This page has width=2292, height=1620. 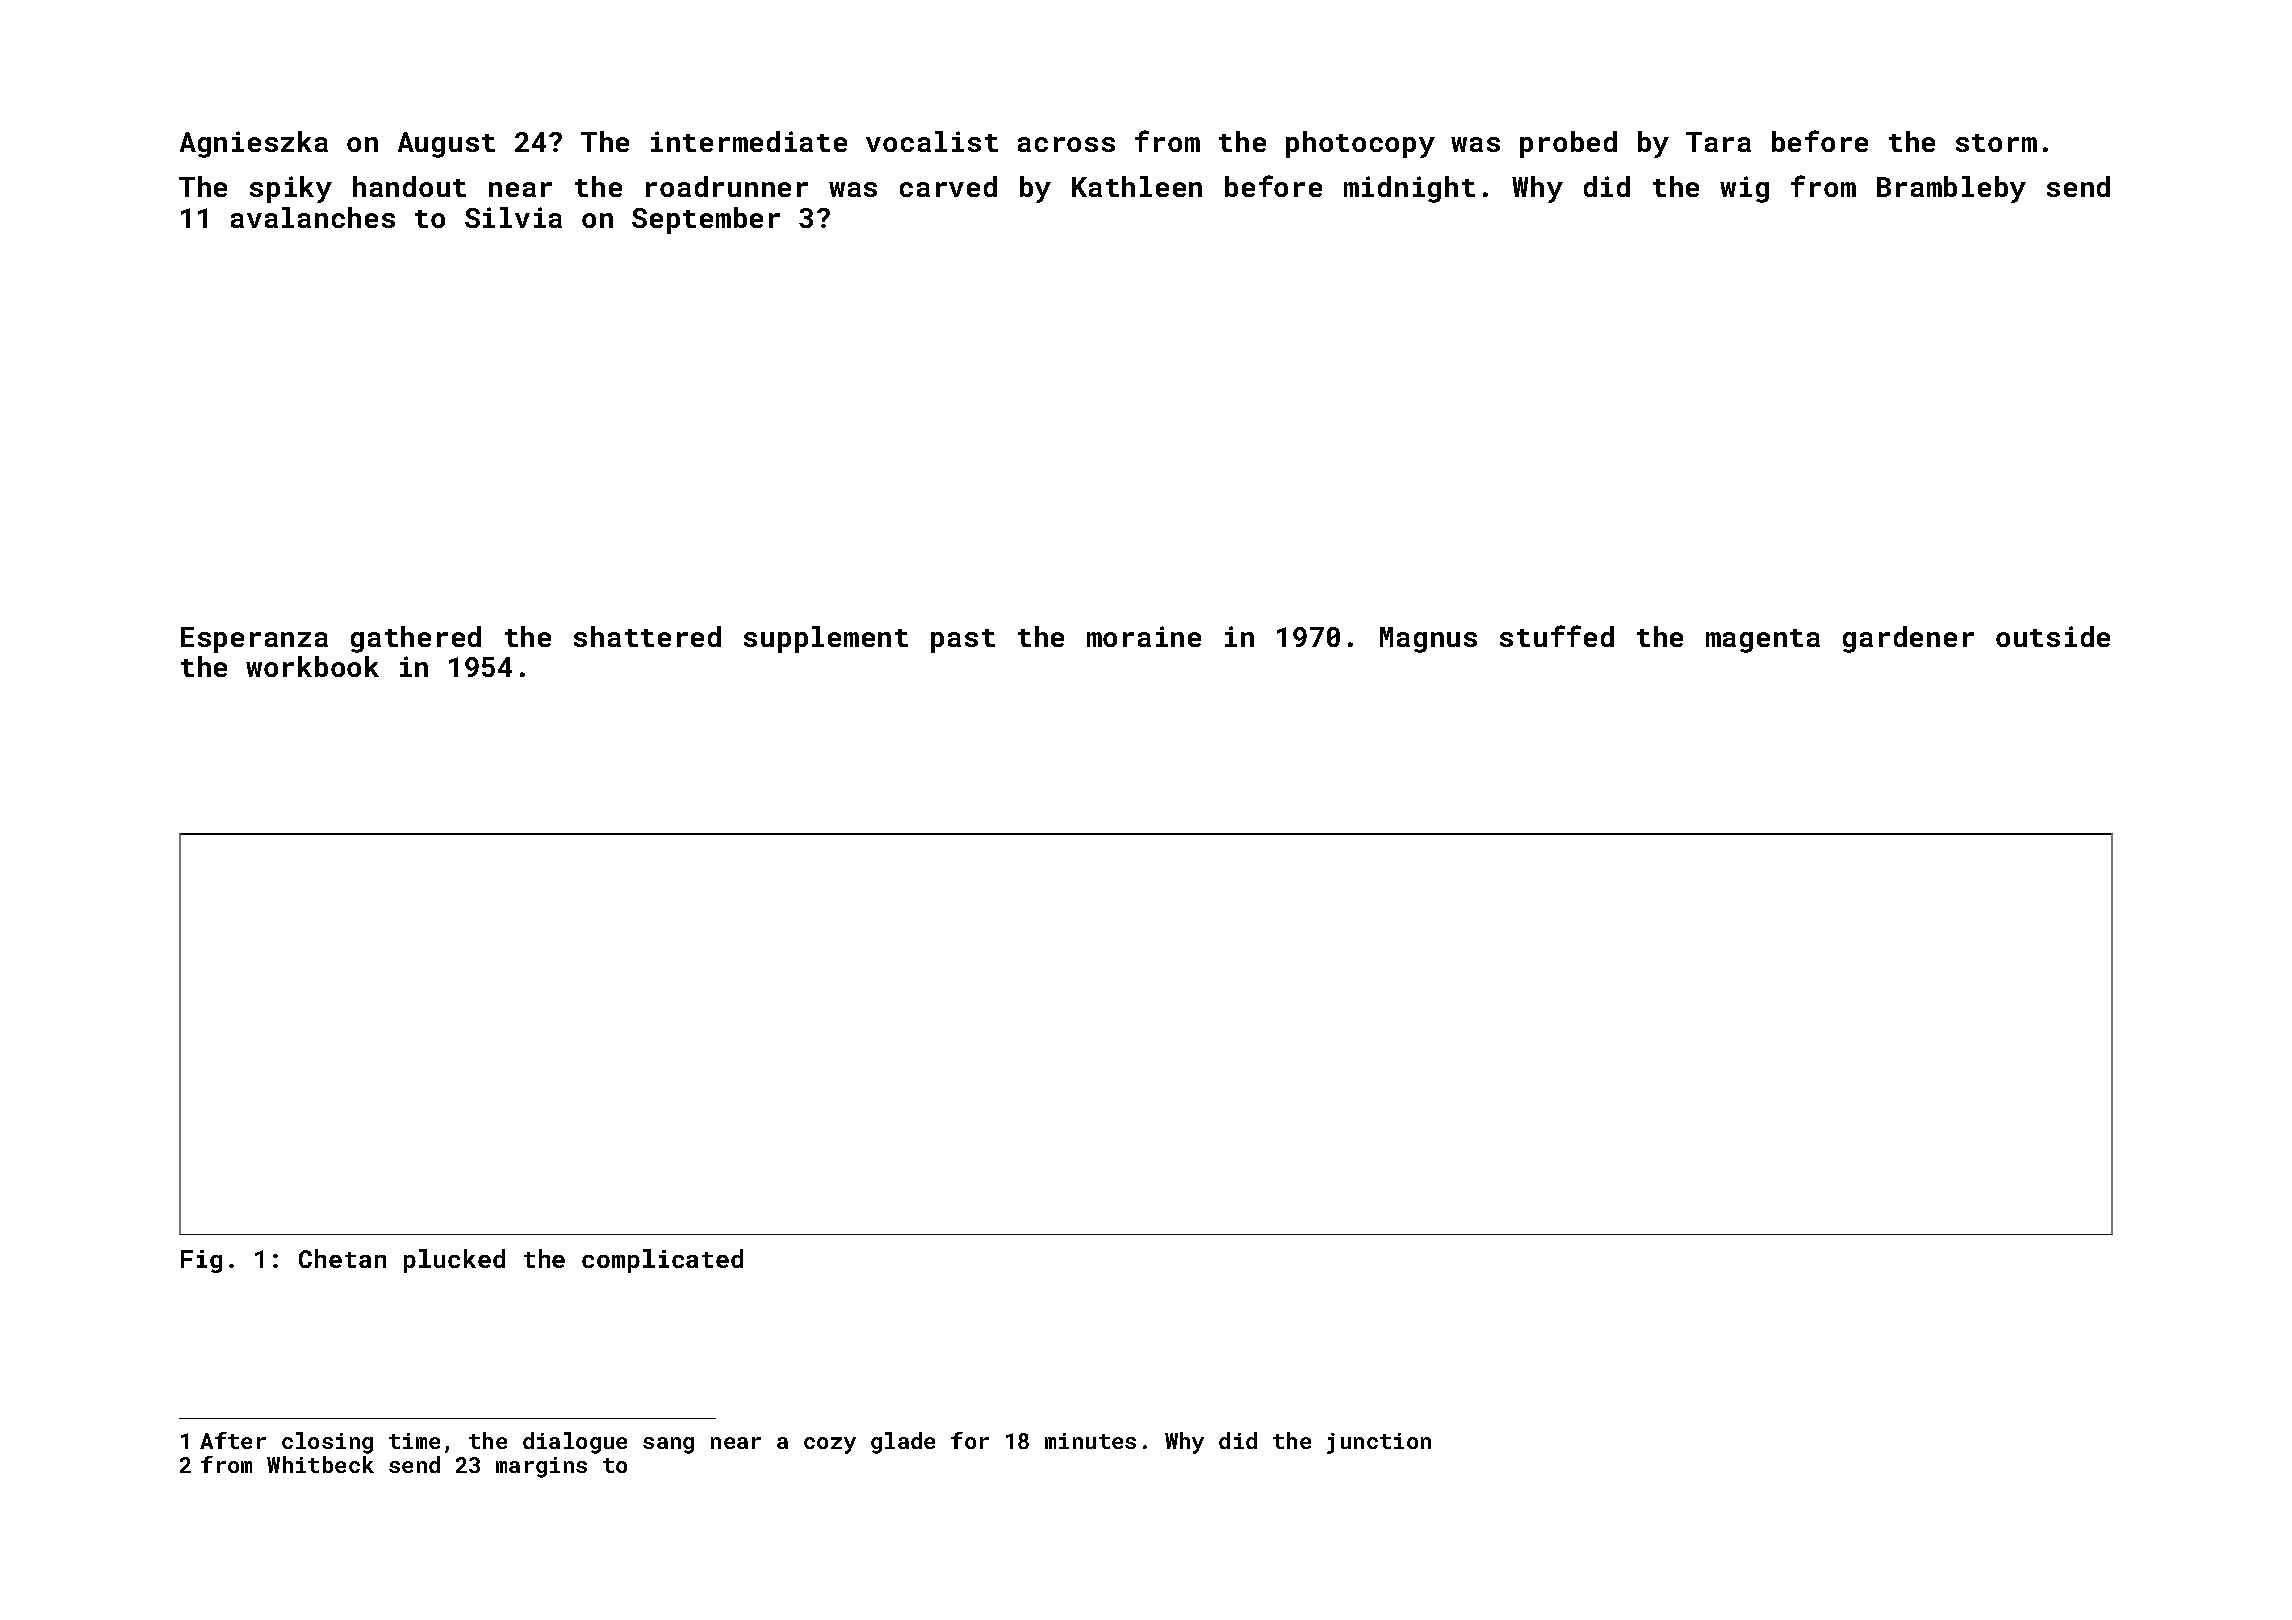 I want to click on plucked, so click(x=454, y=1261).
